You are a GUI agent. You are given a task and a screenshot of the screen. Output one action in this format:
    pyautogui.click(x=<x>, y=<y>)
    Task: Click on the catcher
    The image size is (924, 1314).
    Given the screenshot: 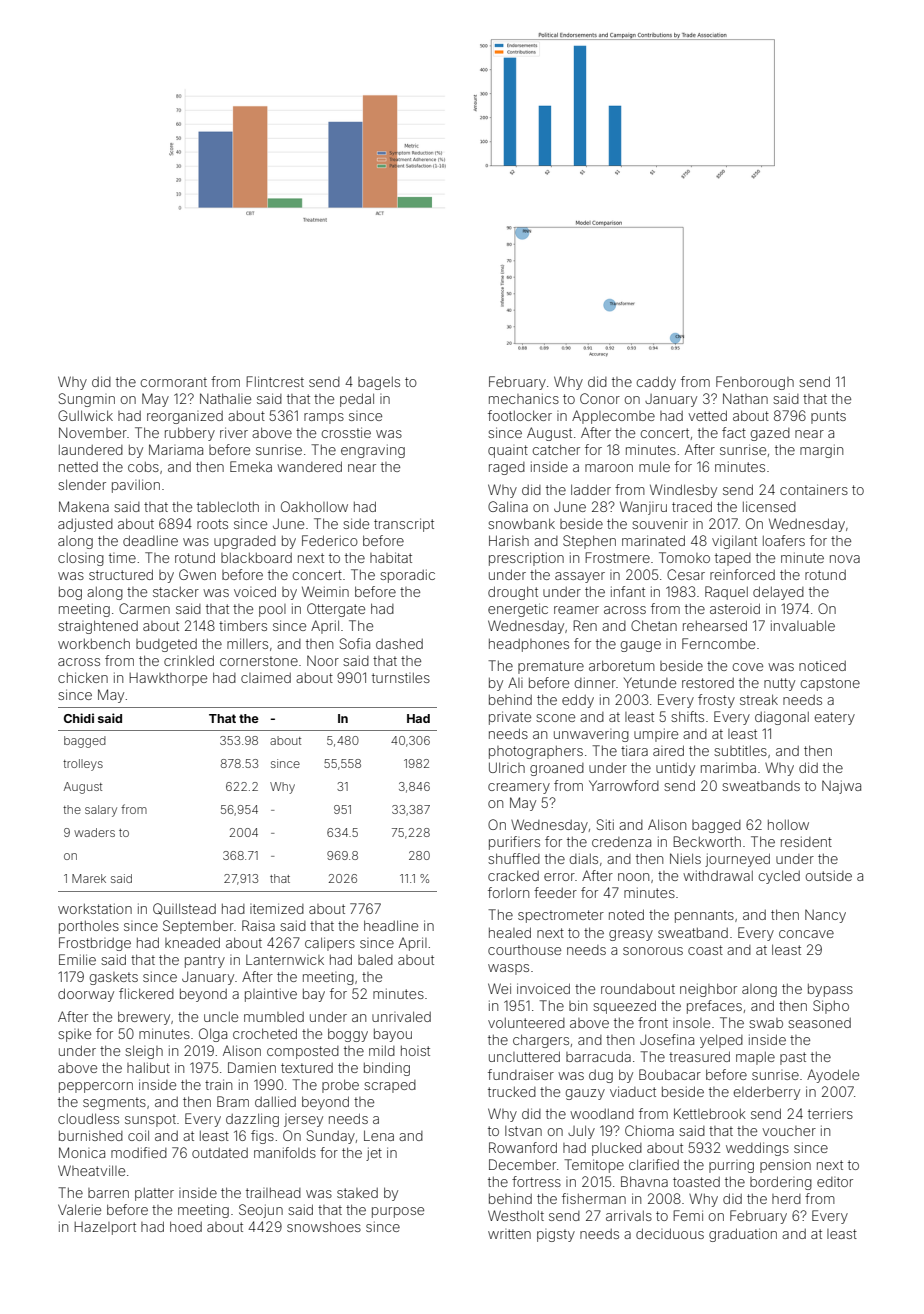 What is the action you would take?
    pyautogui.click(x=556, y=449)
